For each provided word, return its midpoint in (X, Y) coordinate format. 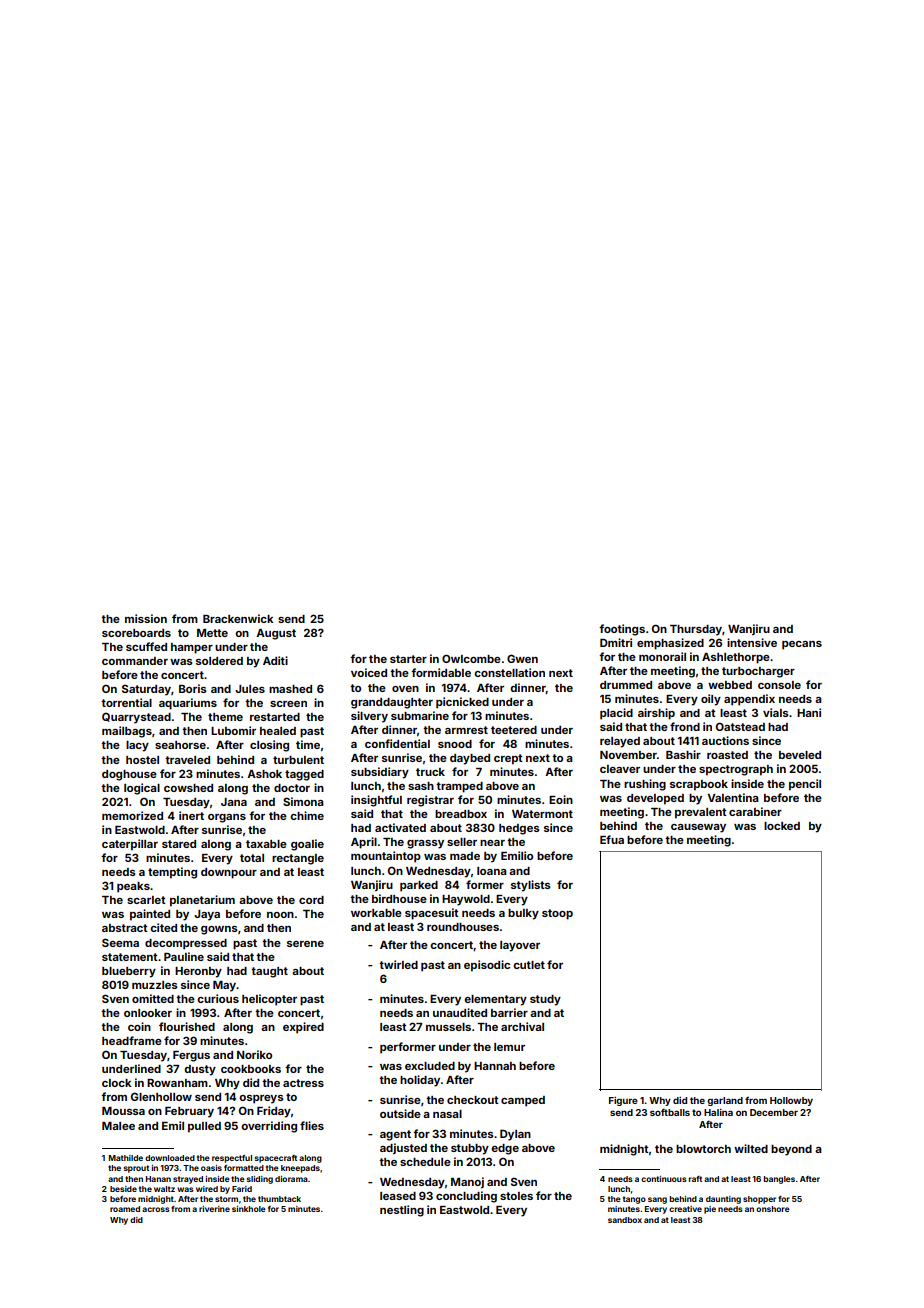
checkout (473, 1100)
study (545, 1000)
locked (782, 826)
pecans (802, 645)
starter (408, 659)
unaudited (460, 1012)
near (492, 843)
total (252, 858)
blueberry (129, 972)
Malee (118, 1126)
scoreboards (136, 633)
